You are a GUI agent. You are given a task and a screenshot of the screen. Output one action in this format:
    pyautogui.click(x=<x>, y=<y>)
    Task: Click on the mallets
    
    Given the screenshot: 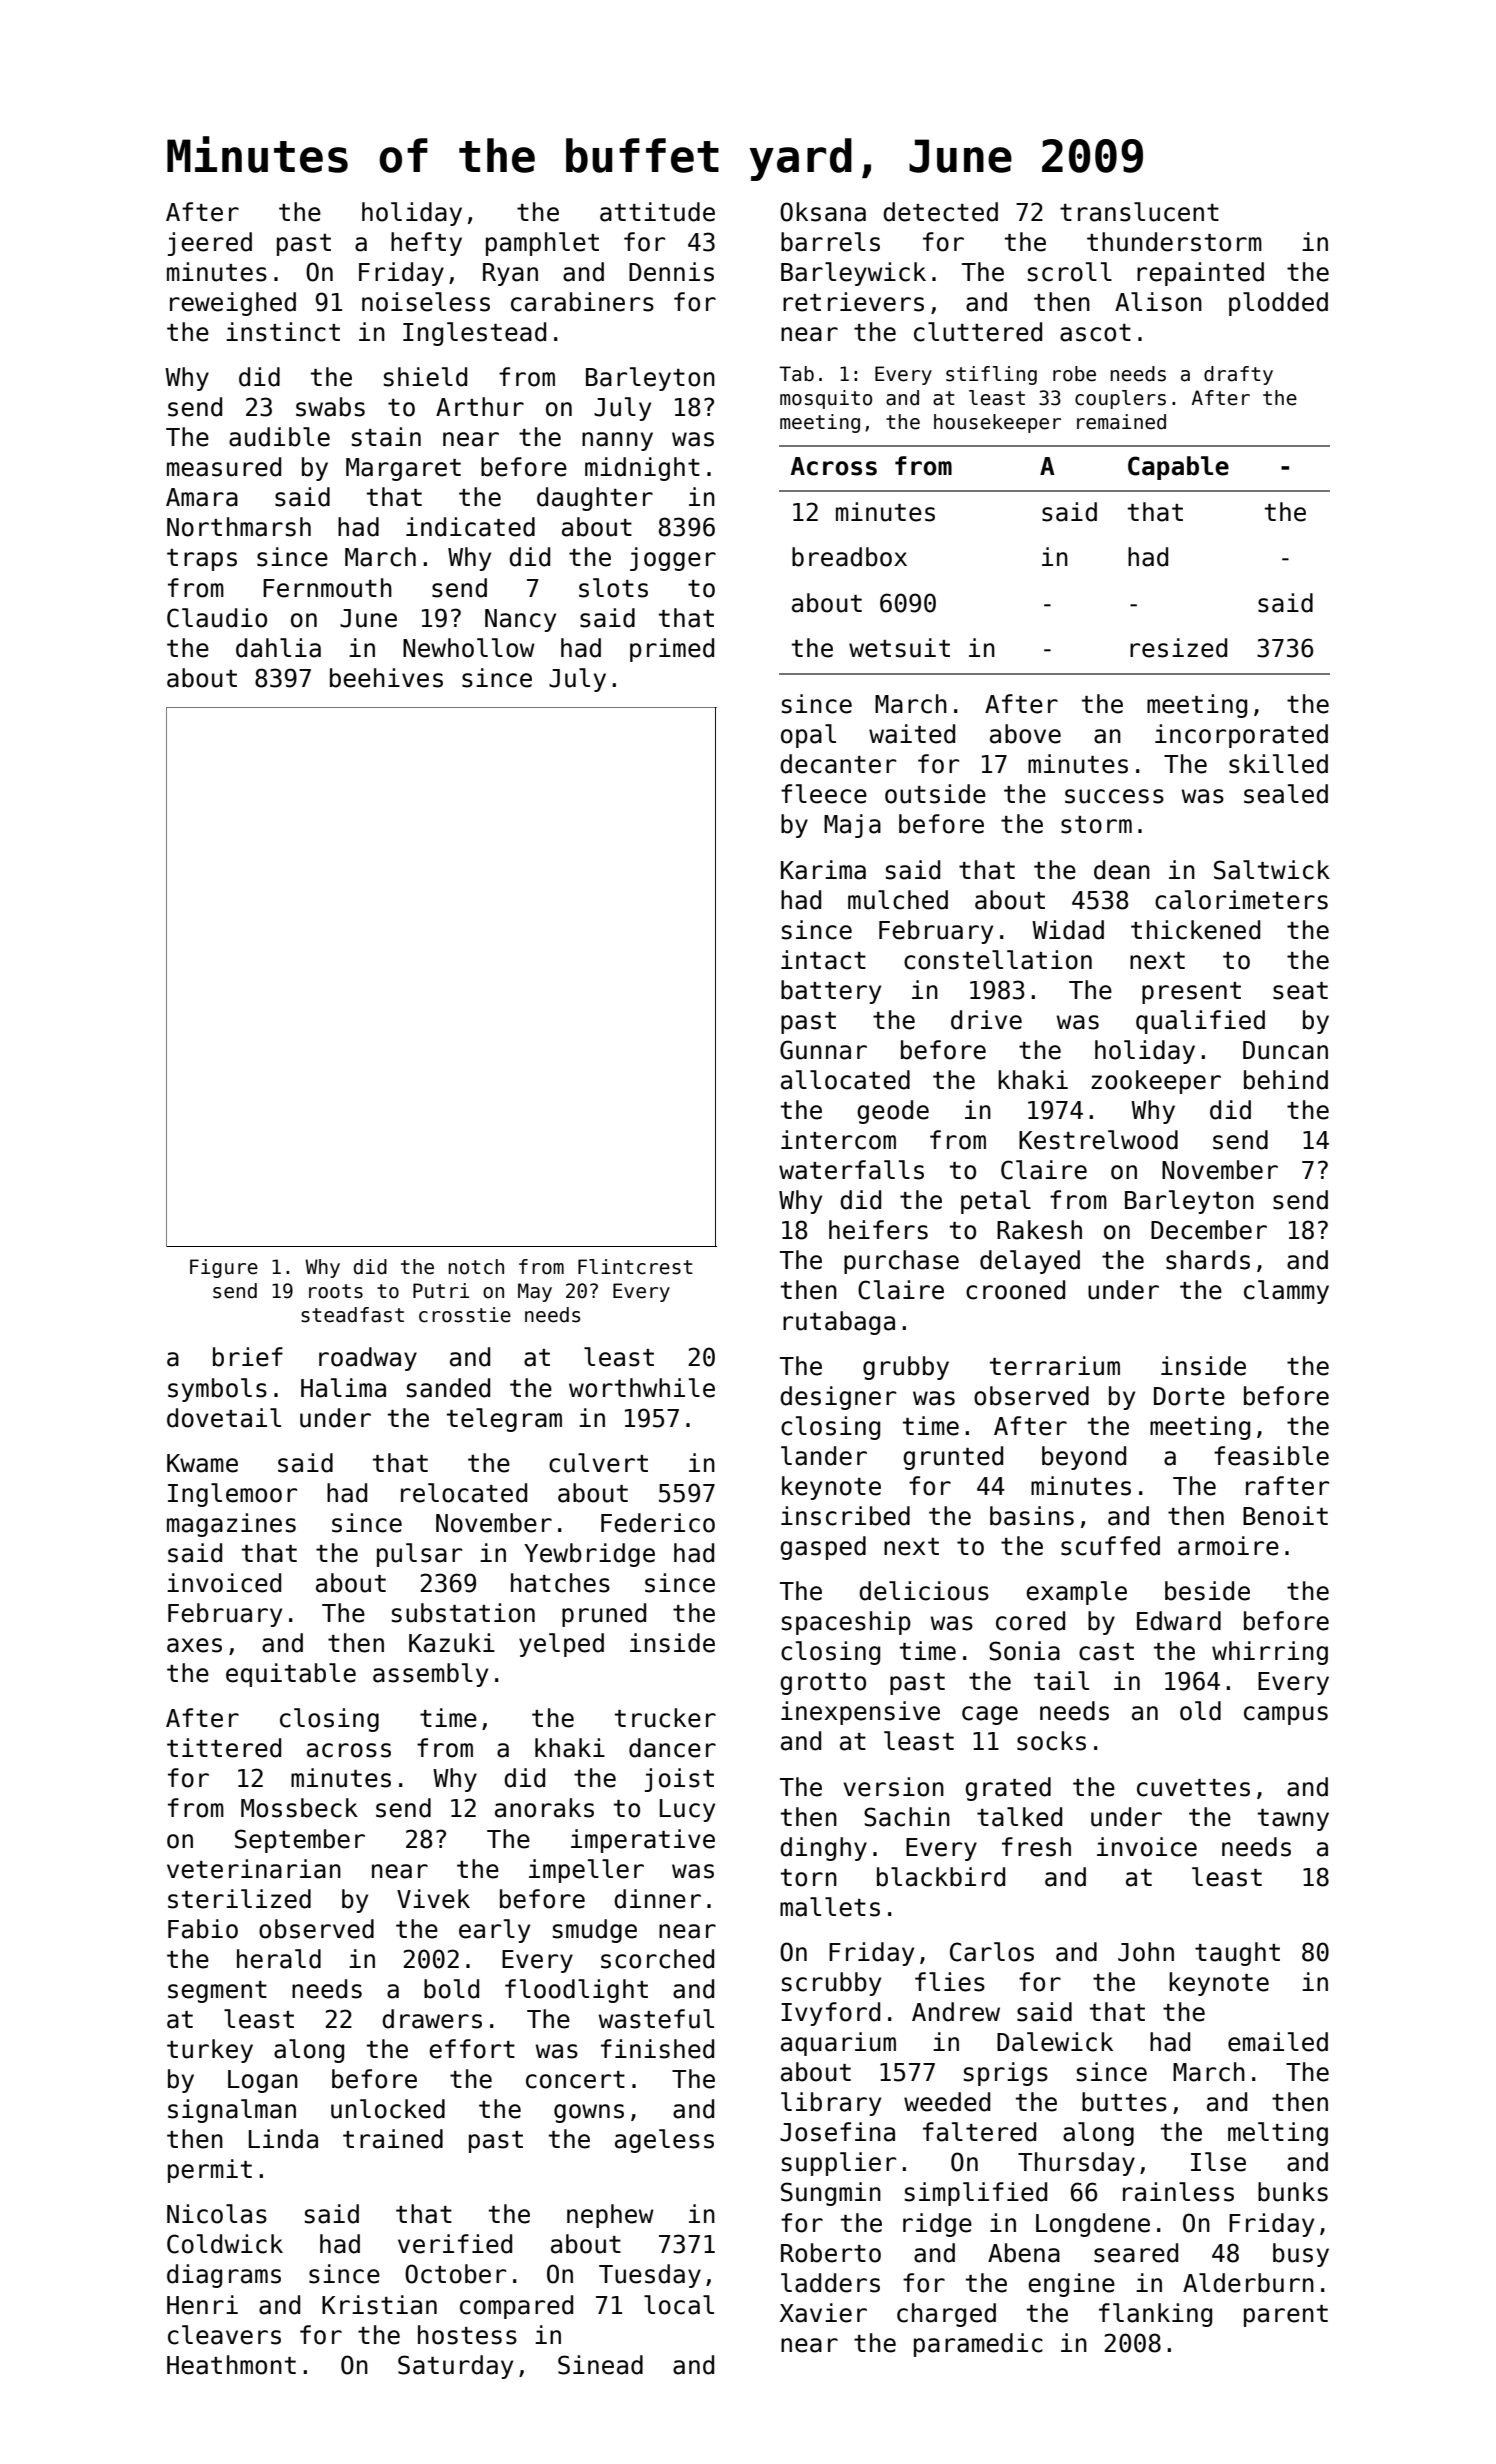 What is the action you would take?
    pyautogui.click(x=830, y=1907)
